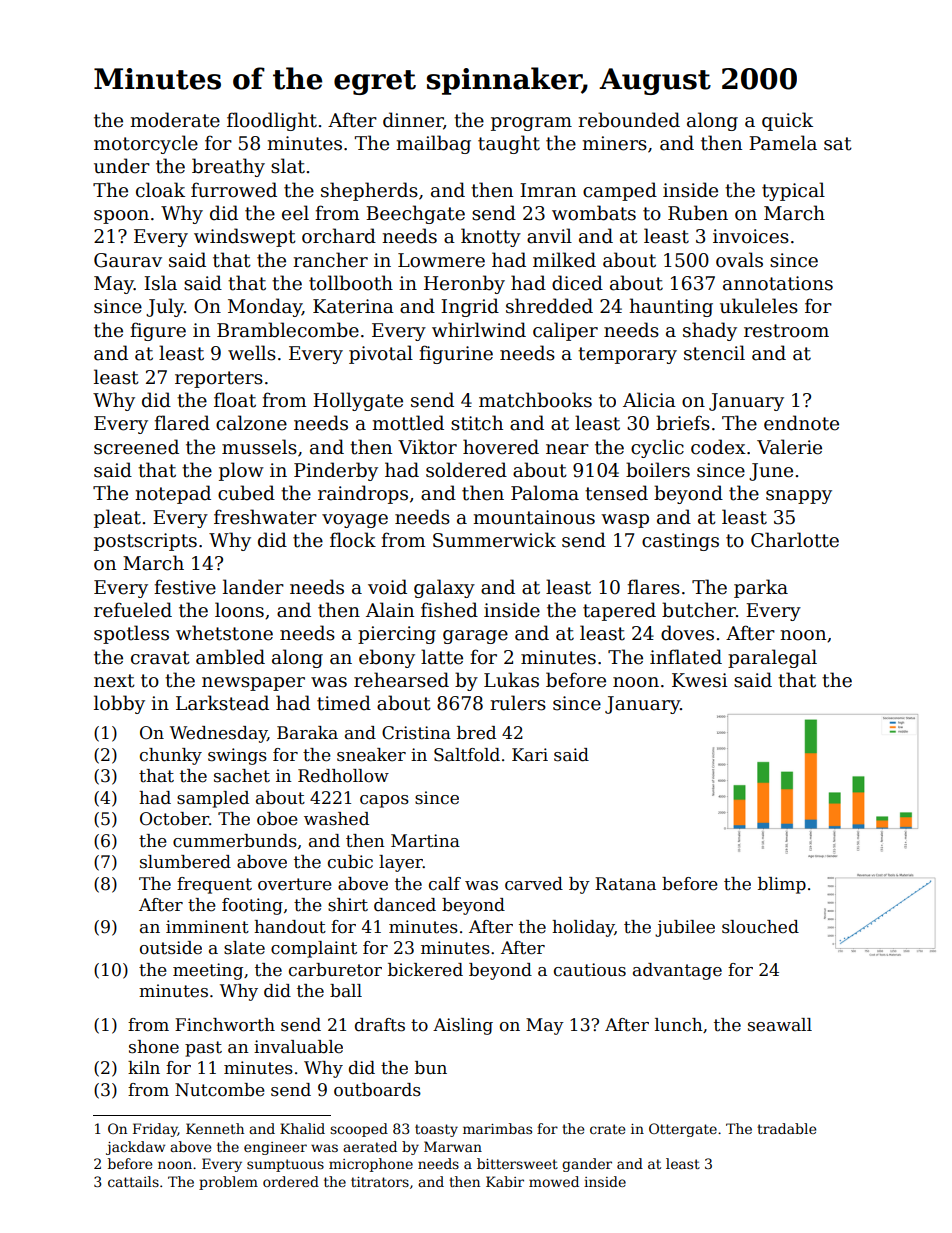  Describe the element at coordinates (413, 120) in the screenshot. I see `dinner` at that location.
